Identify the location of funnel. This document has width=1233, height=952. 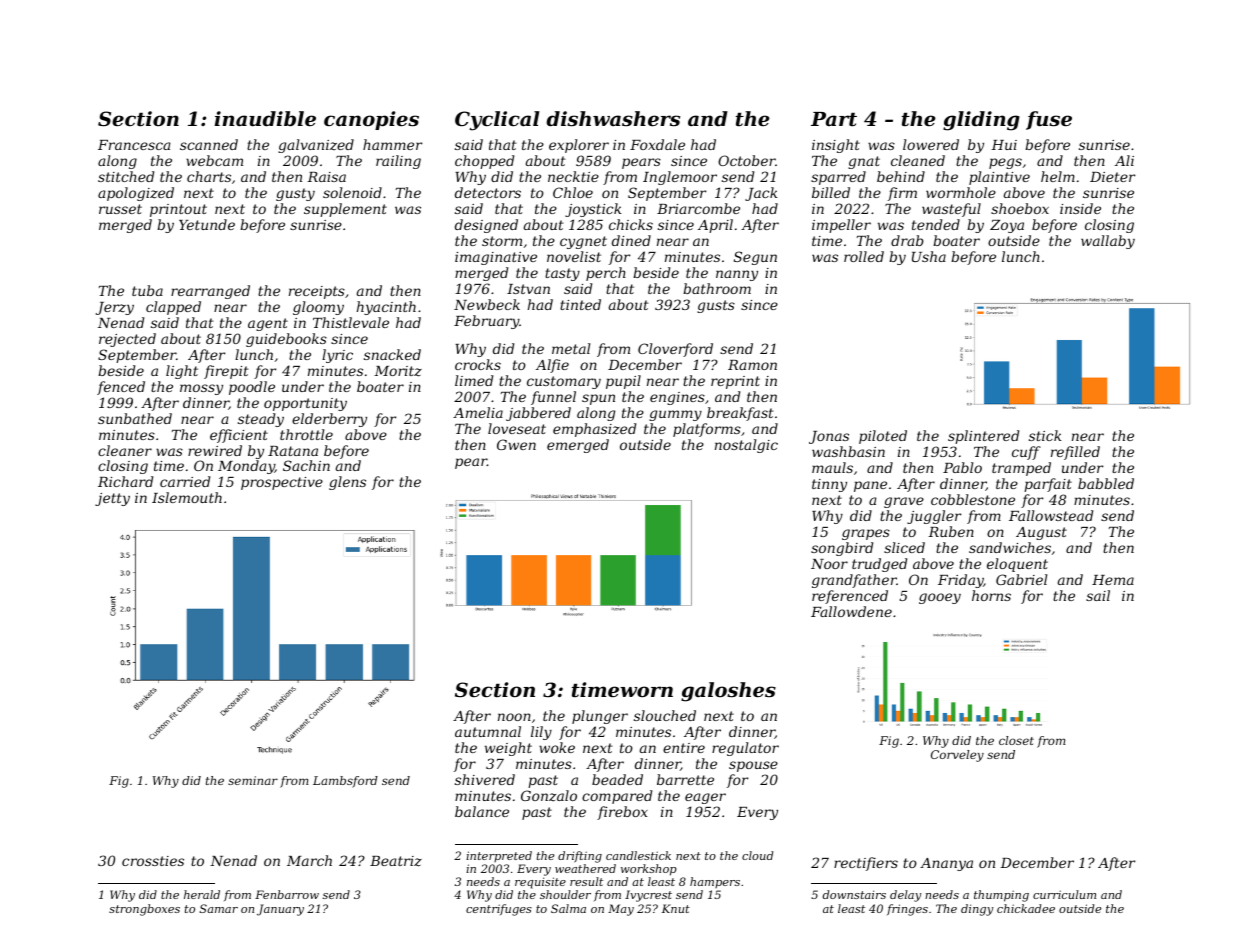
(553, 398).
